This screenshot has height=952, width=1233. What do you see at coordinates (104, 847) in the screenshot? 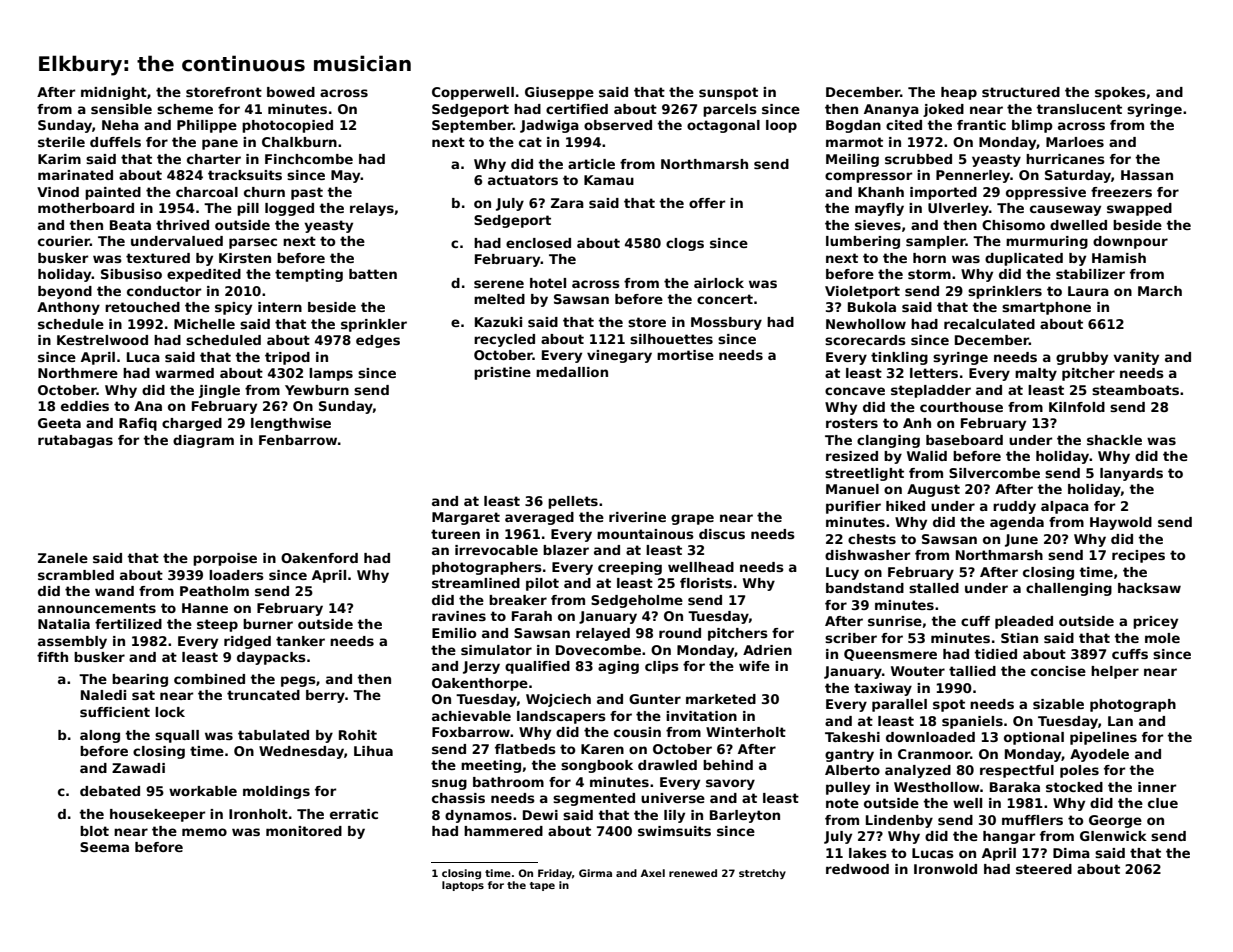
I see `Seema` at bounding box center [104, 847].
